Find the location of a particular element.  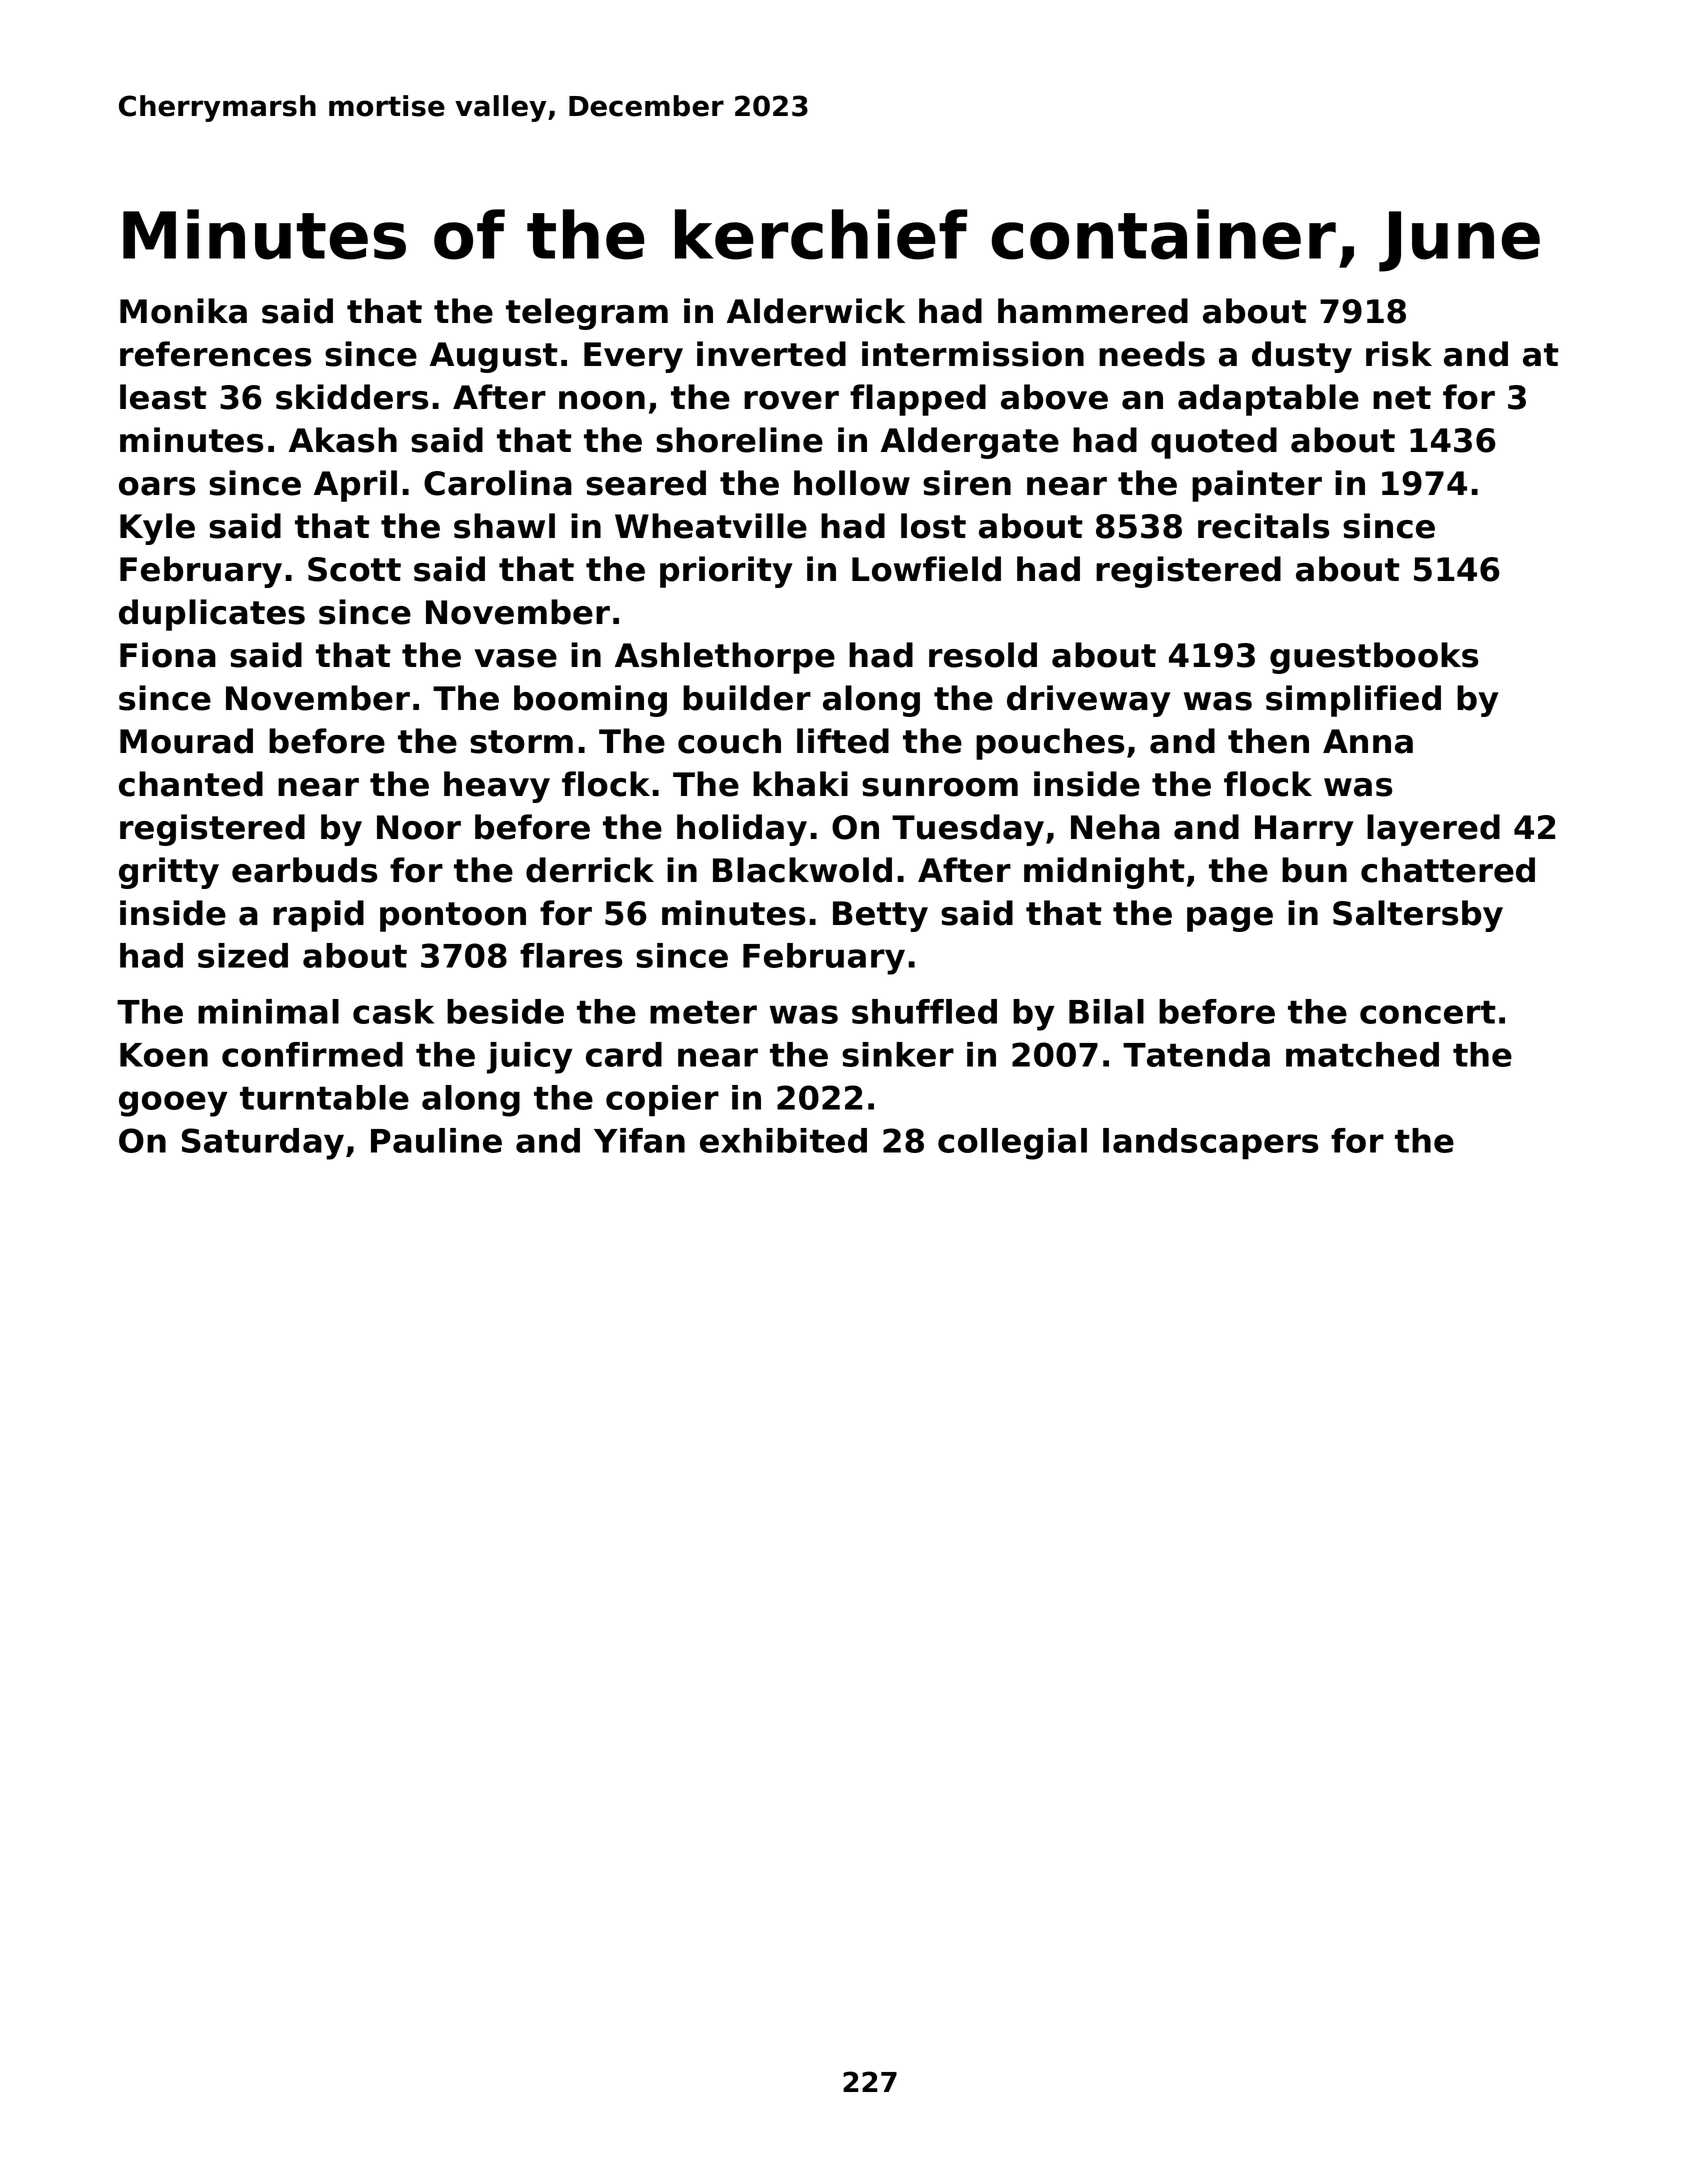

builder is located at coordinates (747, 698).
